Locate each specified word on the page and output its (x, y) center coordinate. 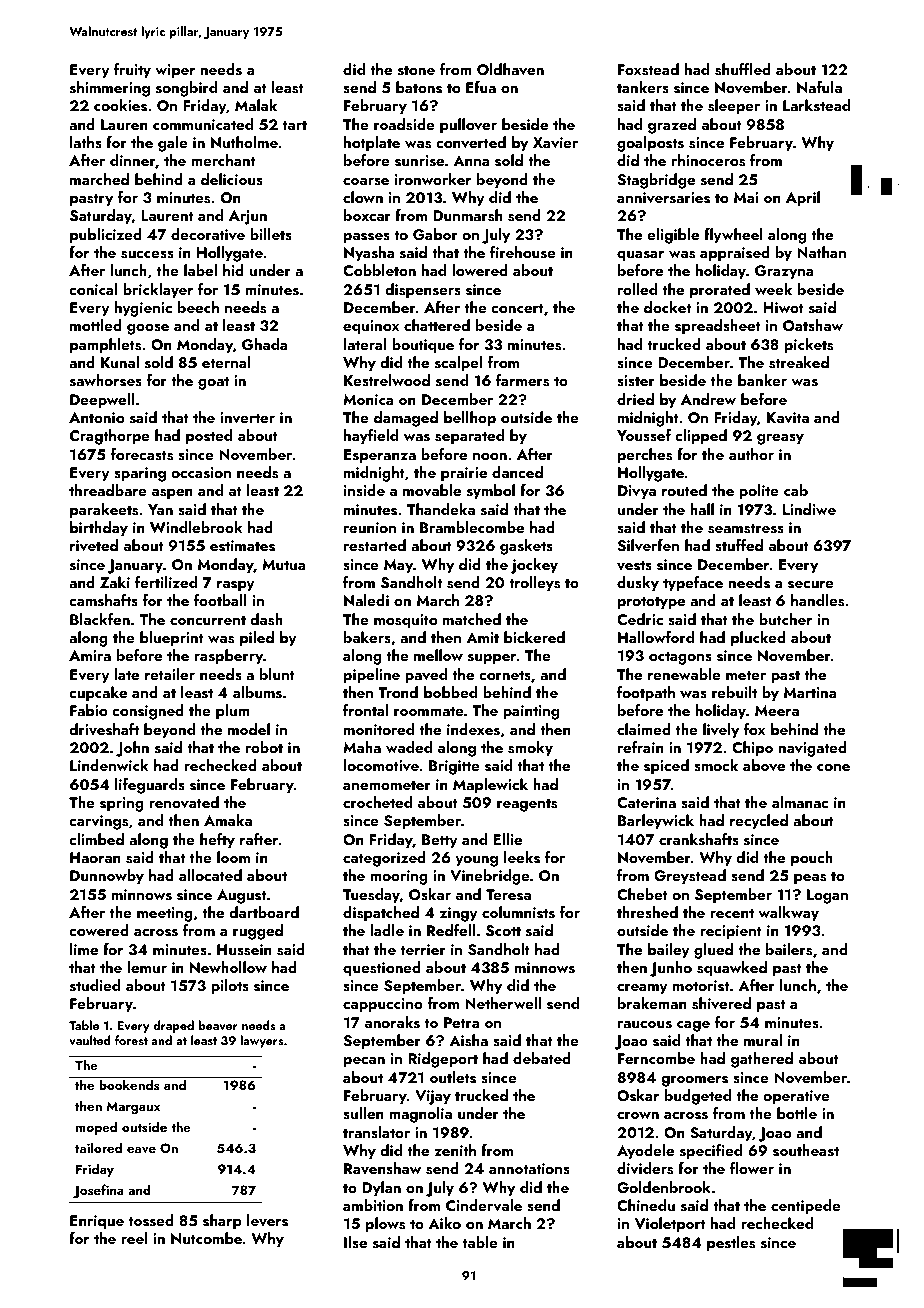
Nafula (819, 87)
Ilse (355, 1242)
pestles (731, 1244)
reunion (370, 527)
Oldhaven (510, 69)
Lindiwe (809, 509)
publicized (106, 236)
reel (134, 1238)
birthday (99, 529)
